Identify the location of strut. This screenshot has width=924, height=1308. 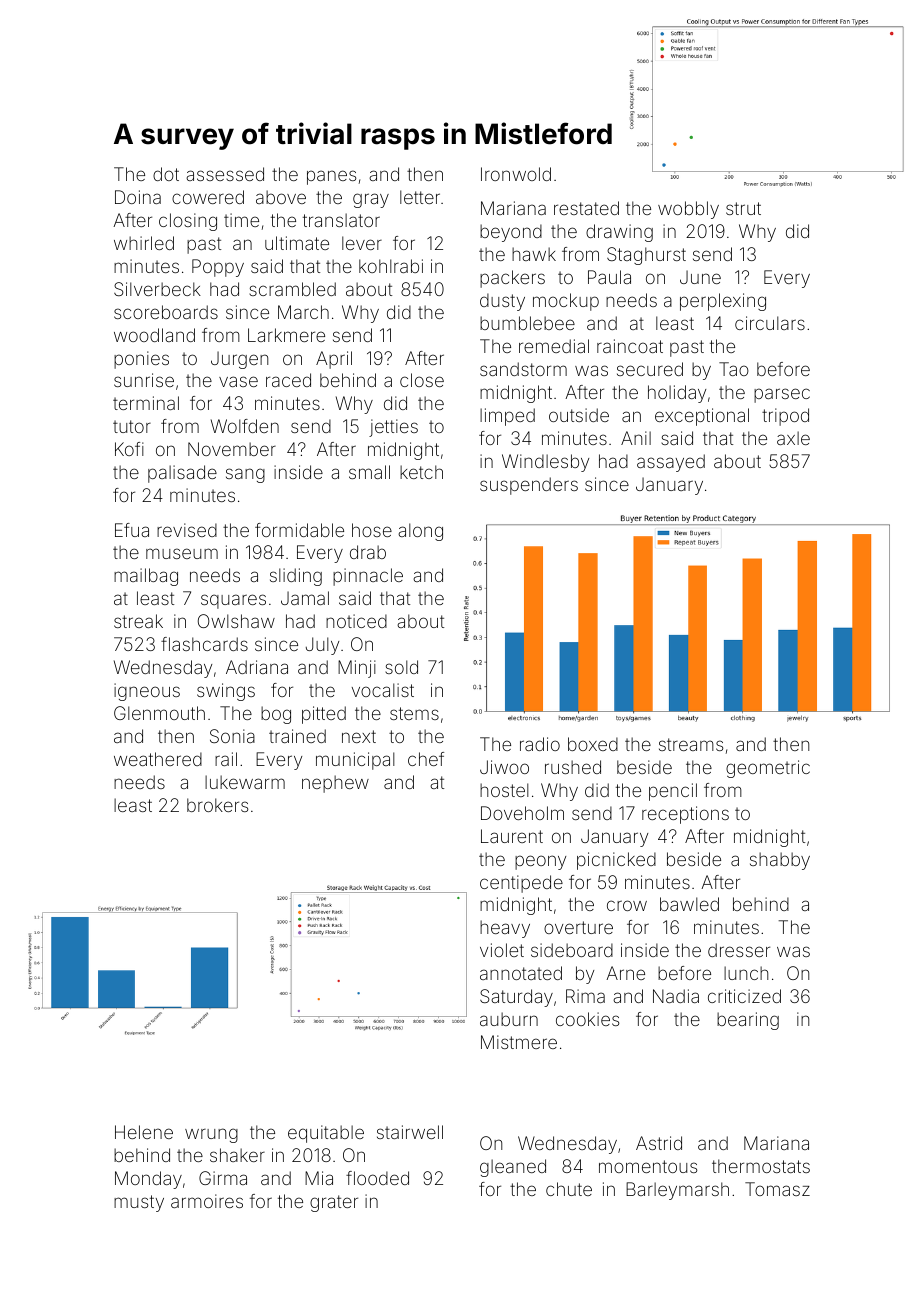
(743, 208).
